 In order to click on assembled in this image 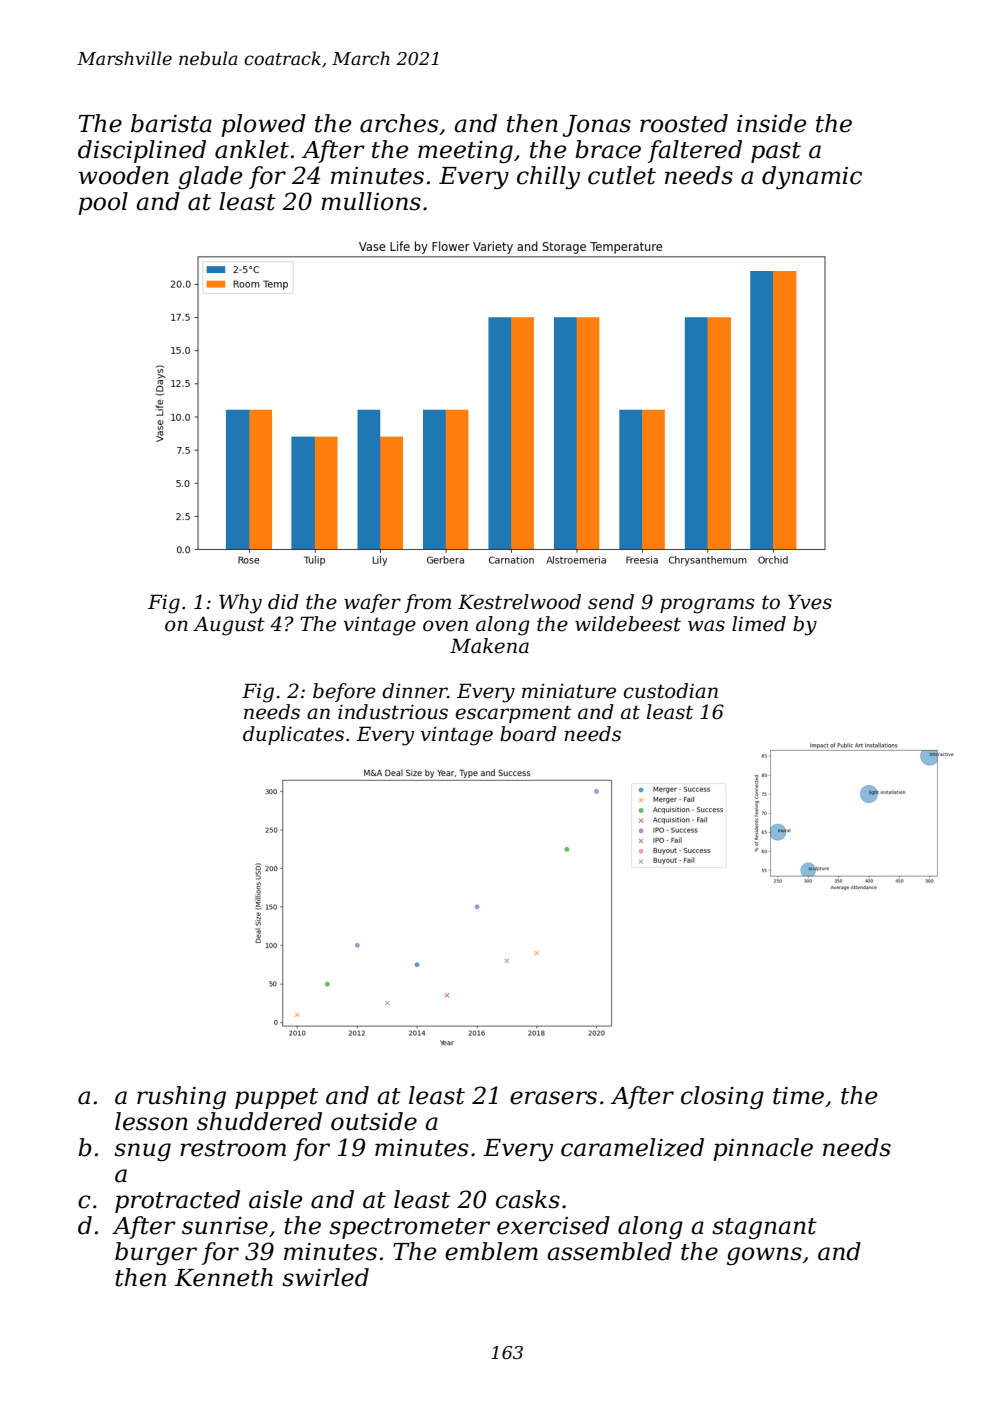, I will do `click(609, 1251)`.
